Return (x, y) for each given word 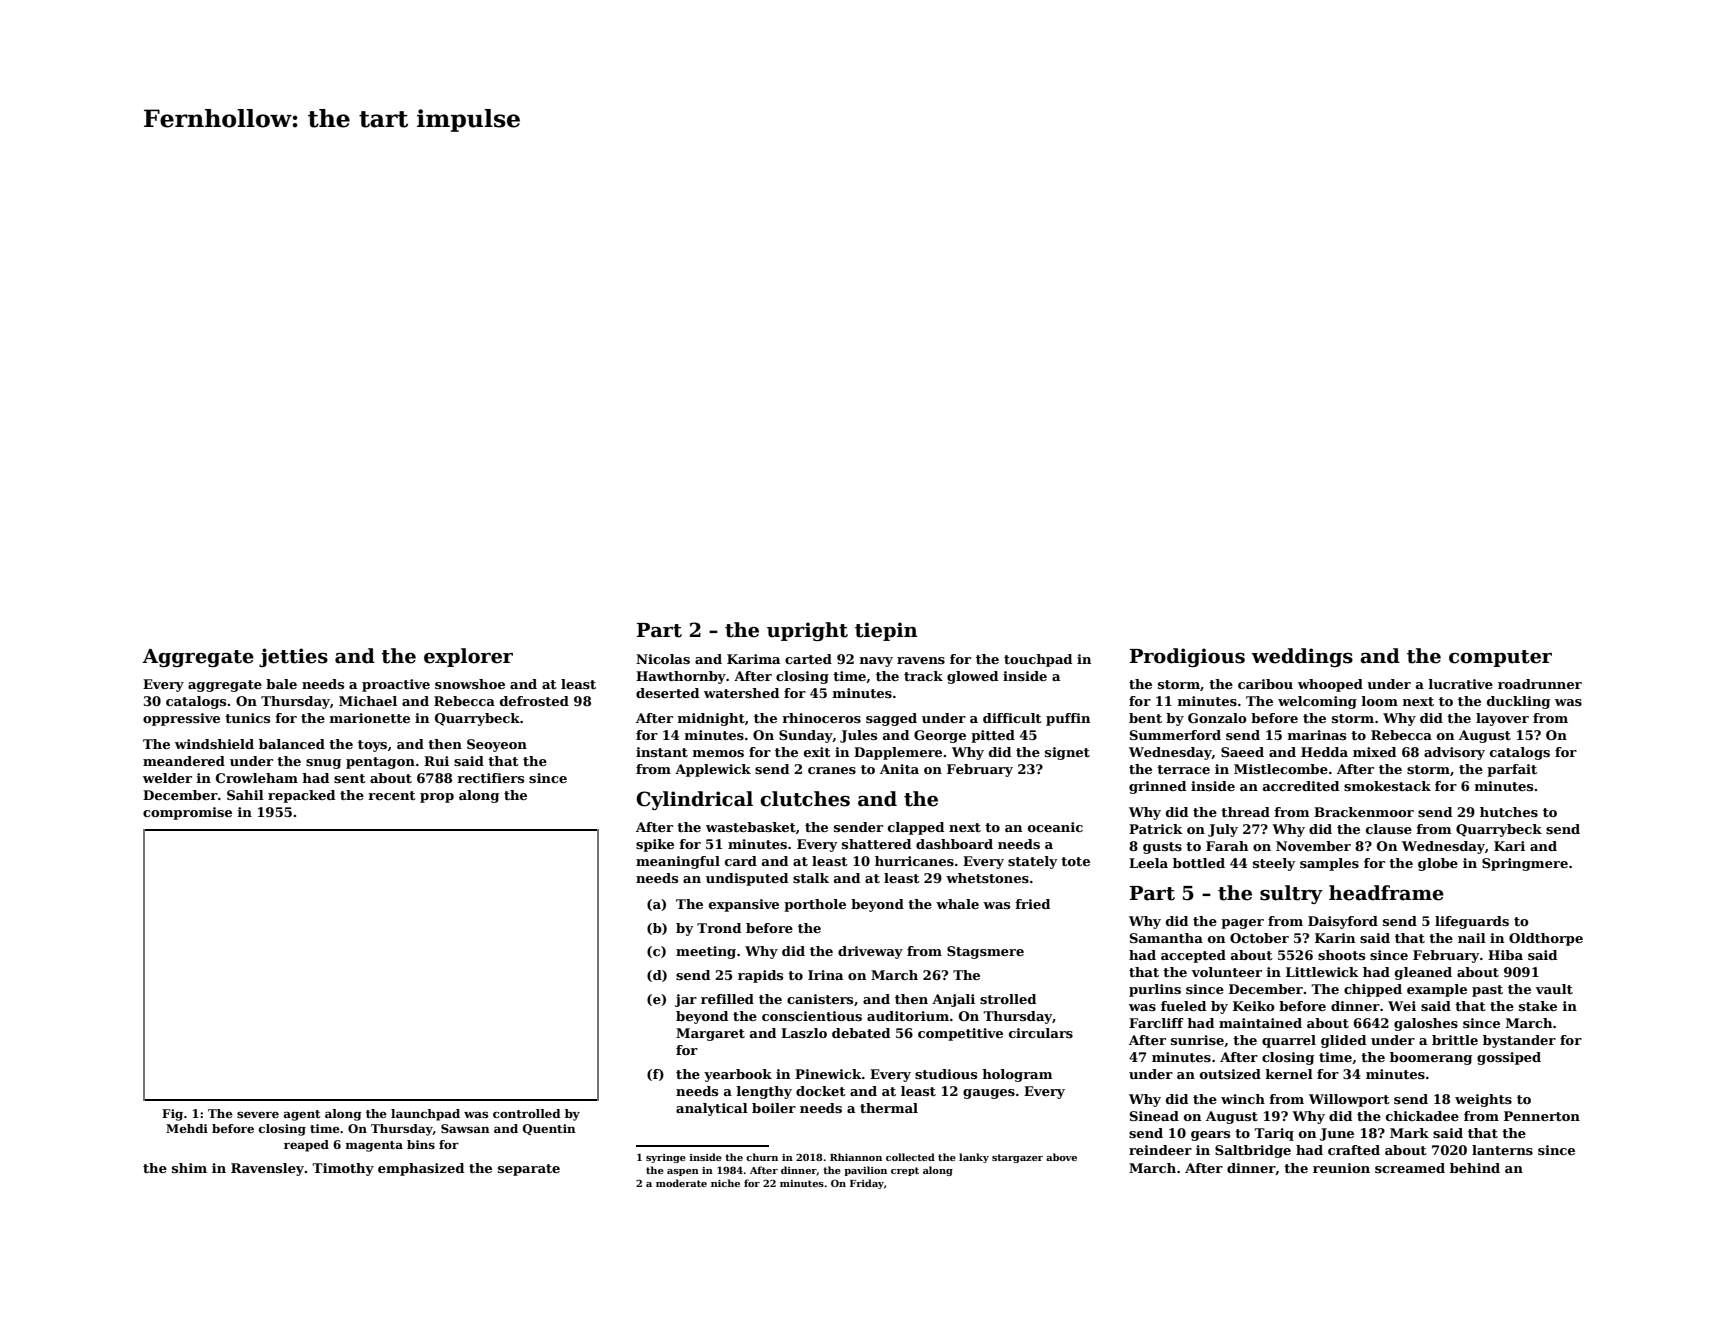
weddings (1302, 657)
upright (807, 631)
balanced (292, 744)
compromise (187, 813)
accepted (1193, 956)
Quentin (549, 1129)
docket (821, 1091)
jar (686, 1000)
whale (957, 904)
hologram (1017, 1075)
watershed (741, 693)
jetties (293, 657)
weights (1483, 1100)
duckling (1518, 702)
